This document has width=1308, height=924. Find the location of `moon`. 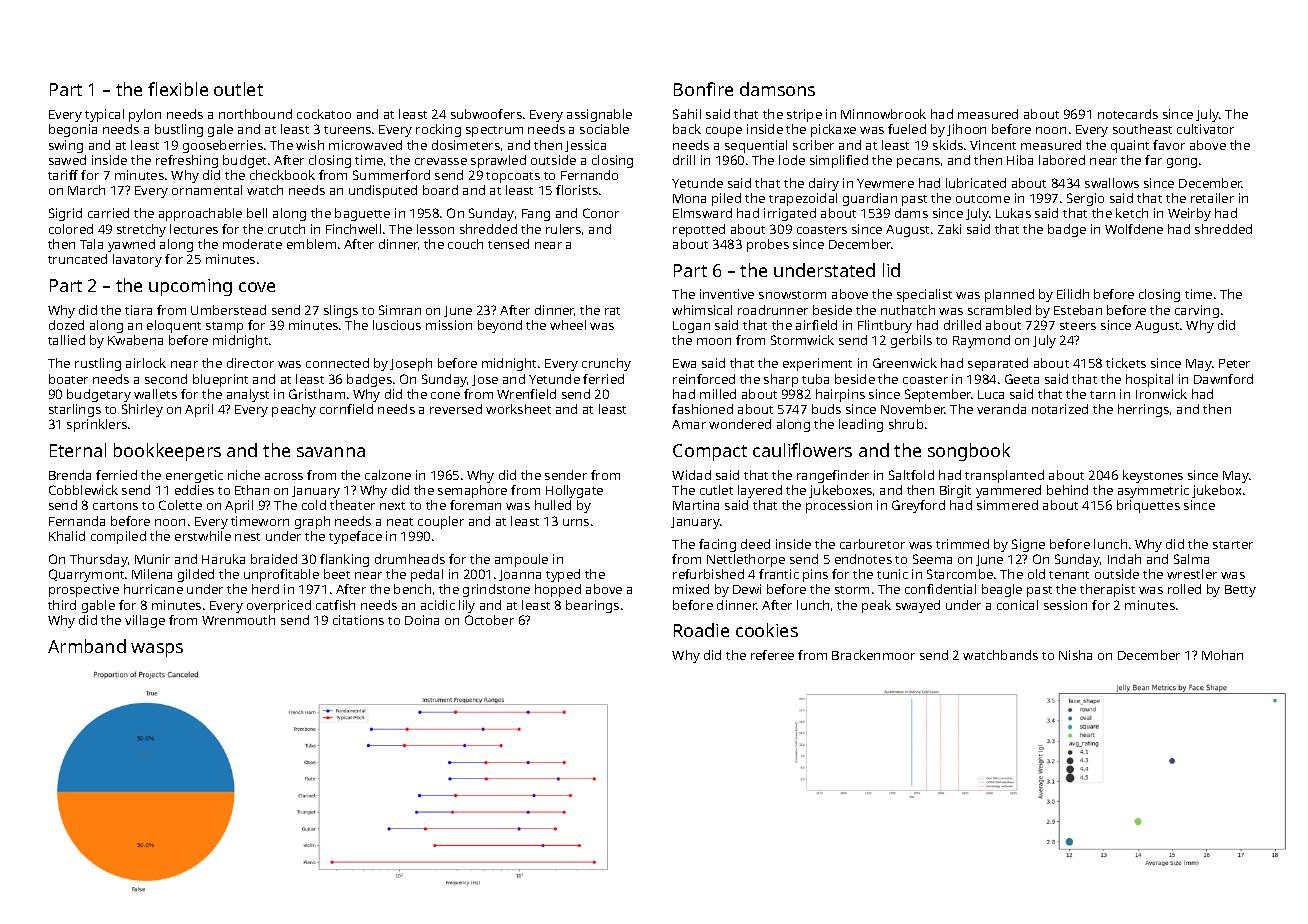

moon is located at coordinates (714, 341).
